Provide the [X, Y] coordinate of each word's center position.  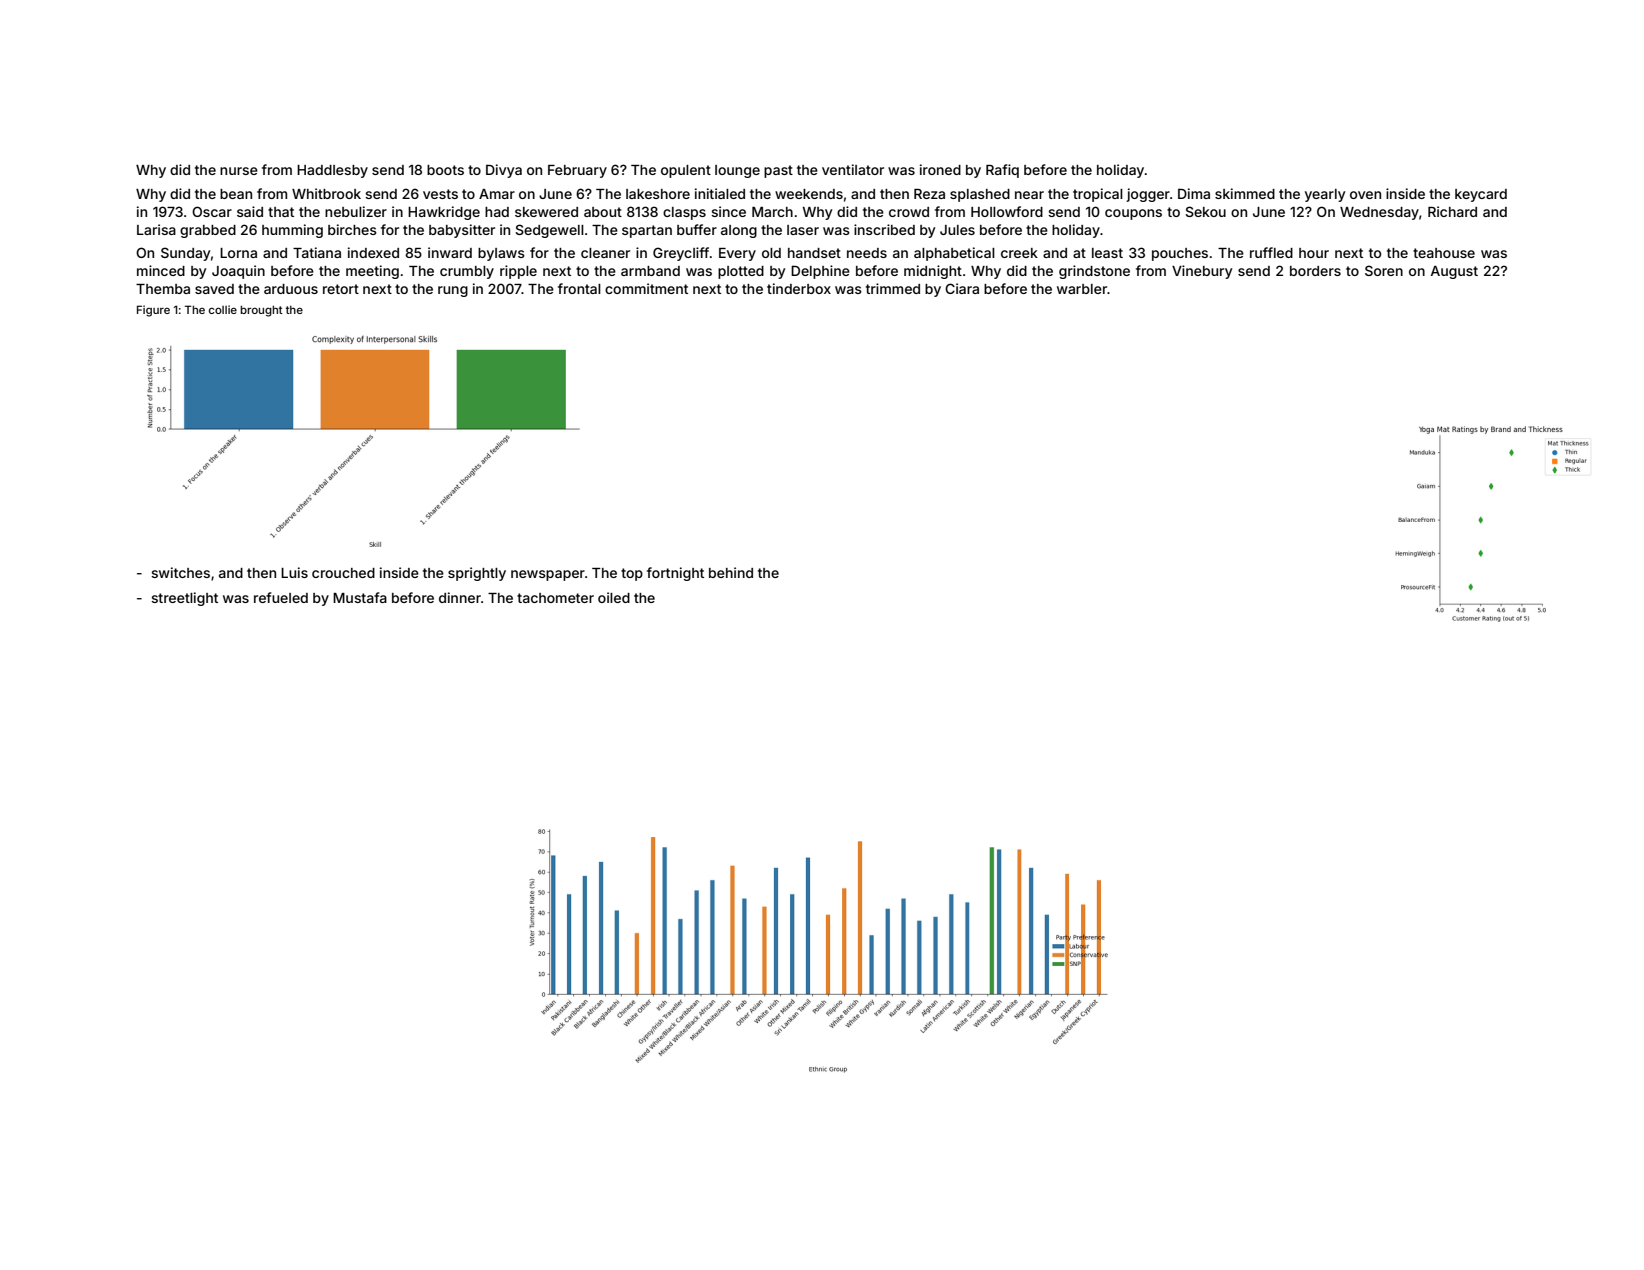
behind [731, 572]
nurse [239, 171]
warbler [1082, 289]
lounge [737, 171]
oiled [614, 597]
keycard [1481, 195]
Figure [153, 311]
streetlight [184, 599]
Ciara [962, 288]
